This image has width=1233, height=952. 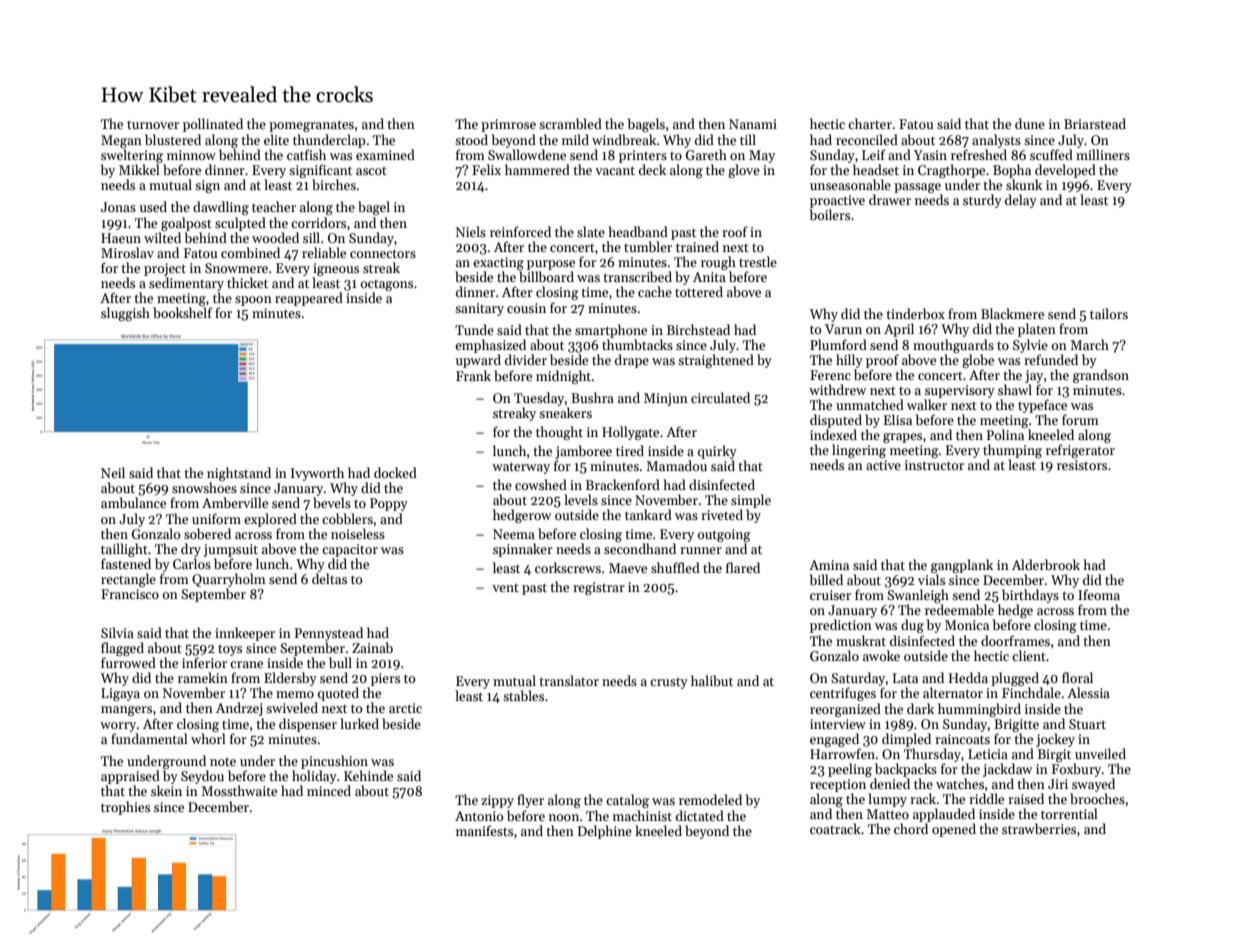 What do you see at coordinates (213, 125) in the image?
I see `pollinated` at bounding box center [213, 125].
